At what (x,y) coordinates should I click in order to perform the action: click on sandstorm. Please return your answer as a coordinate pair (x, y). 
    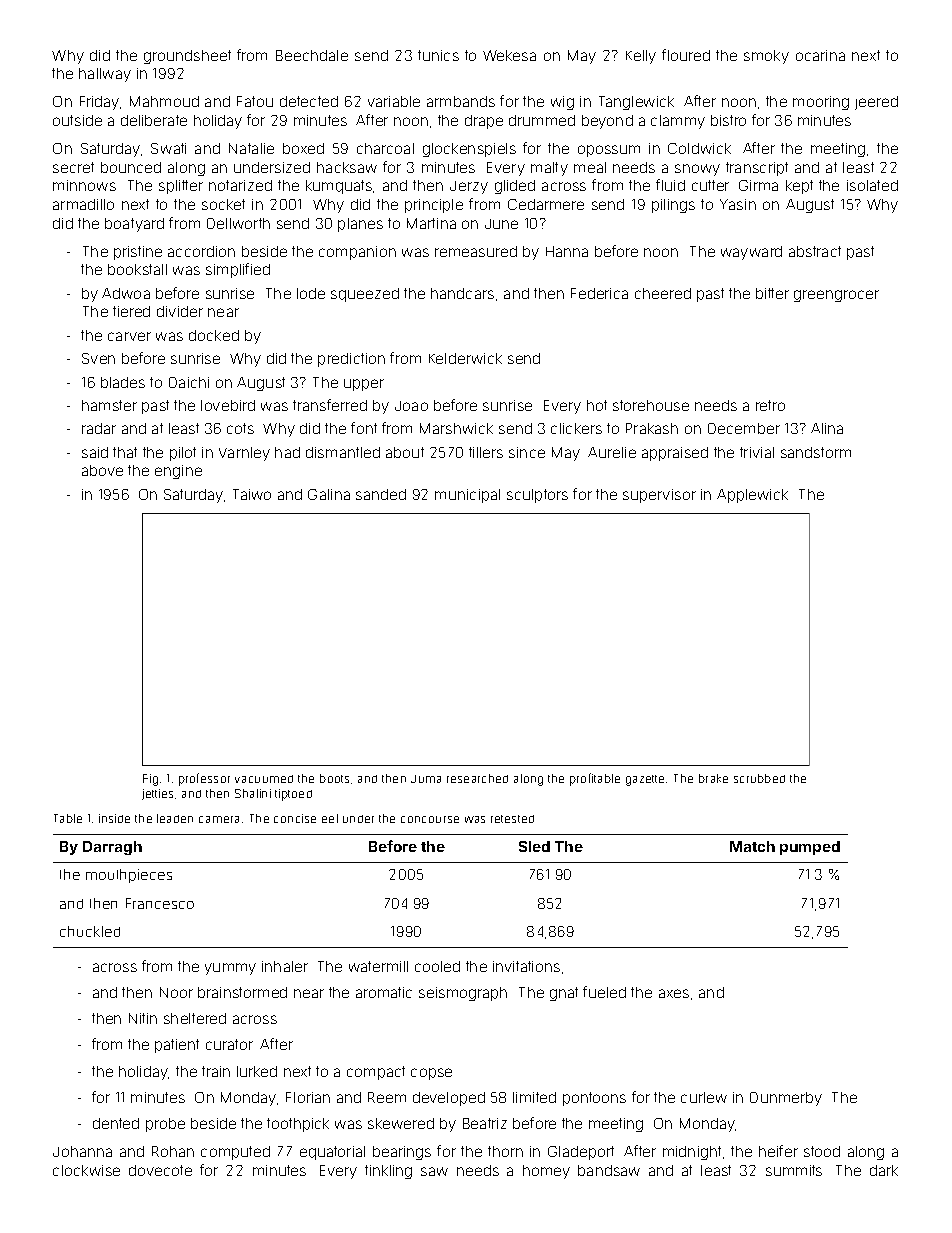
    Looking at the image, I should click on (816, 452).
